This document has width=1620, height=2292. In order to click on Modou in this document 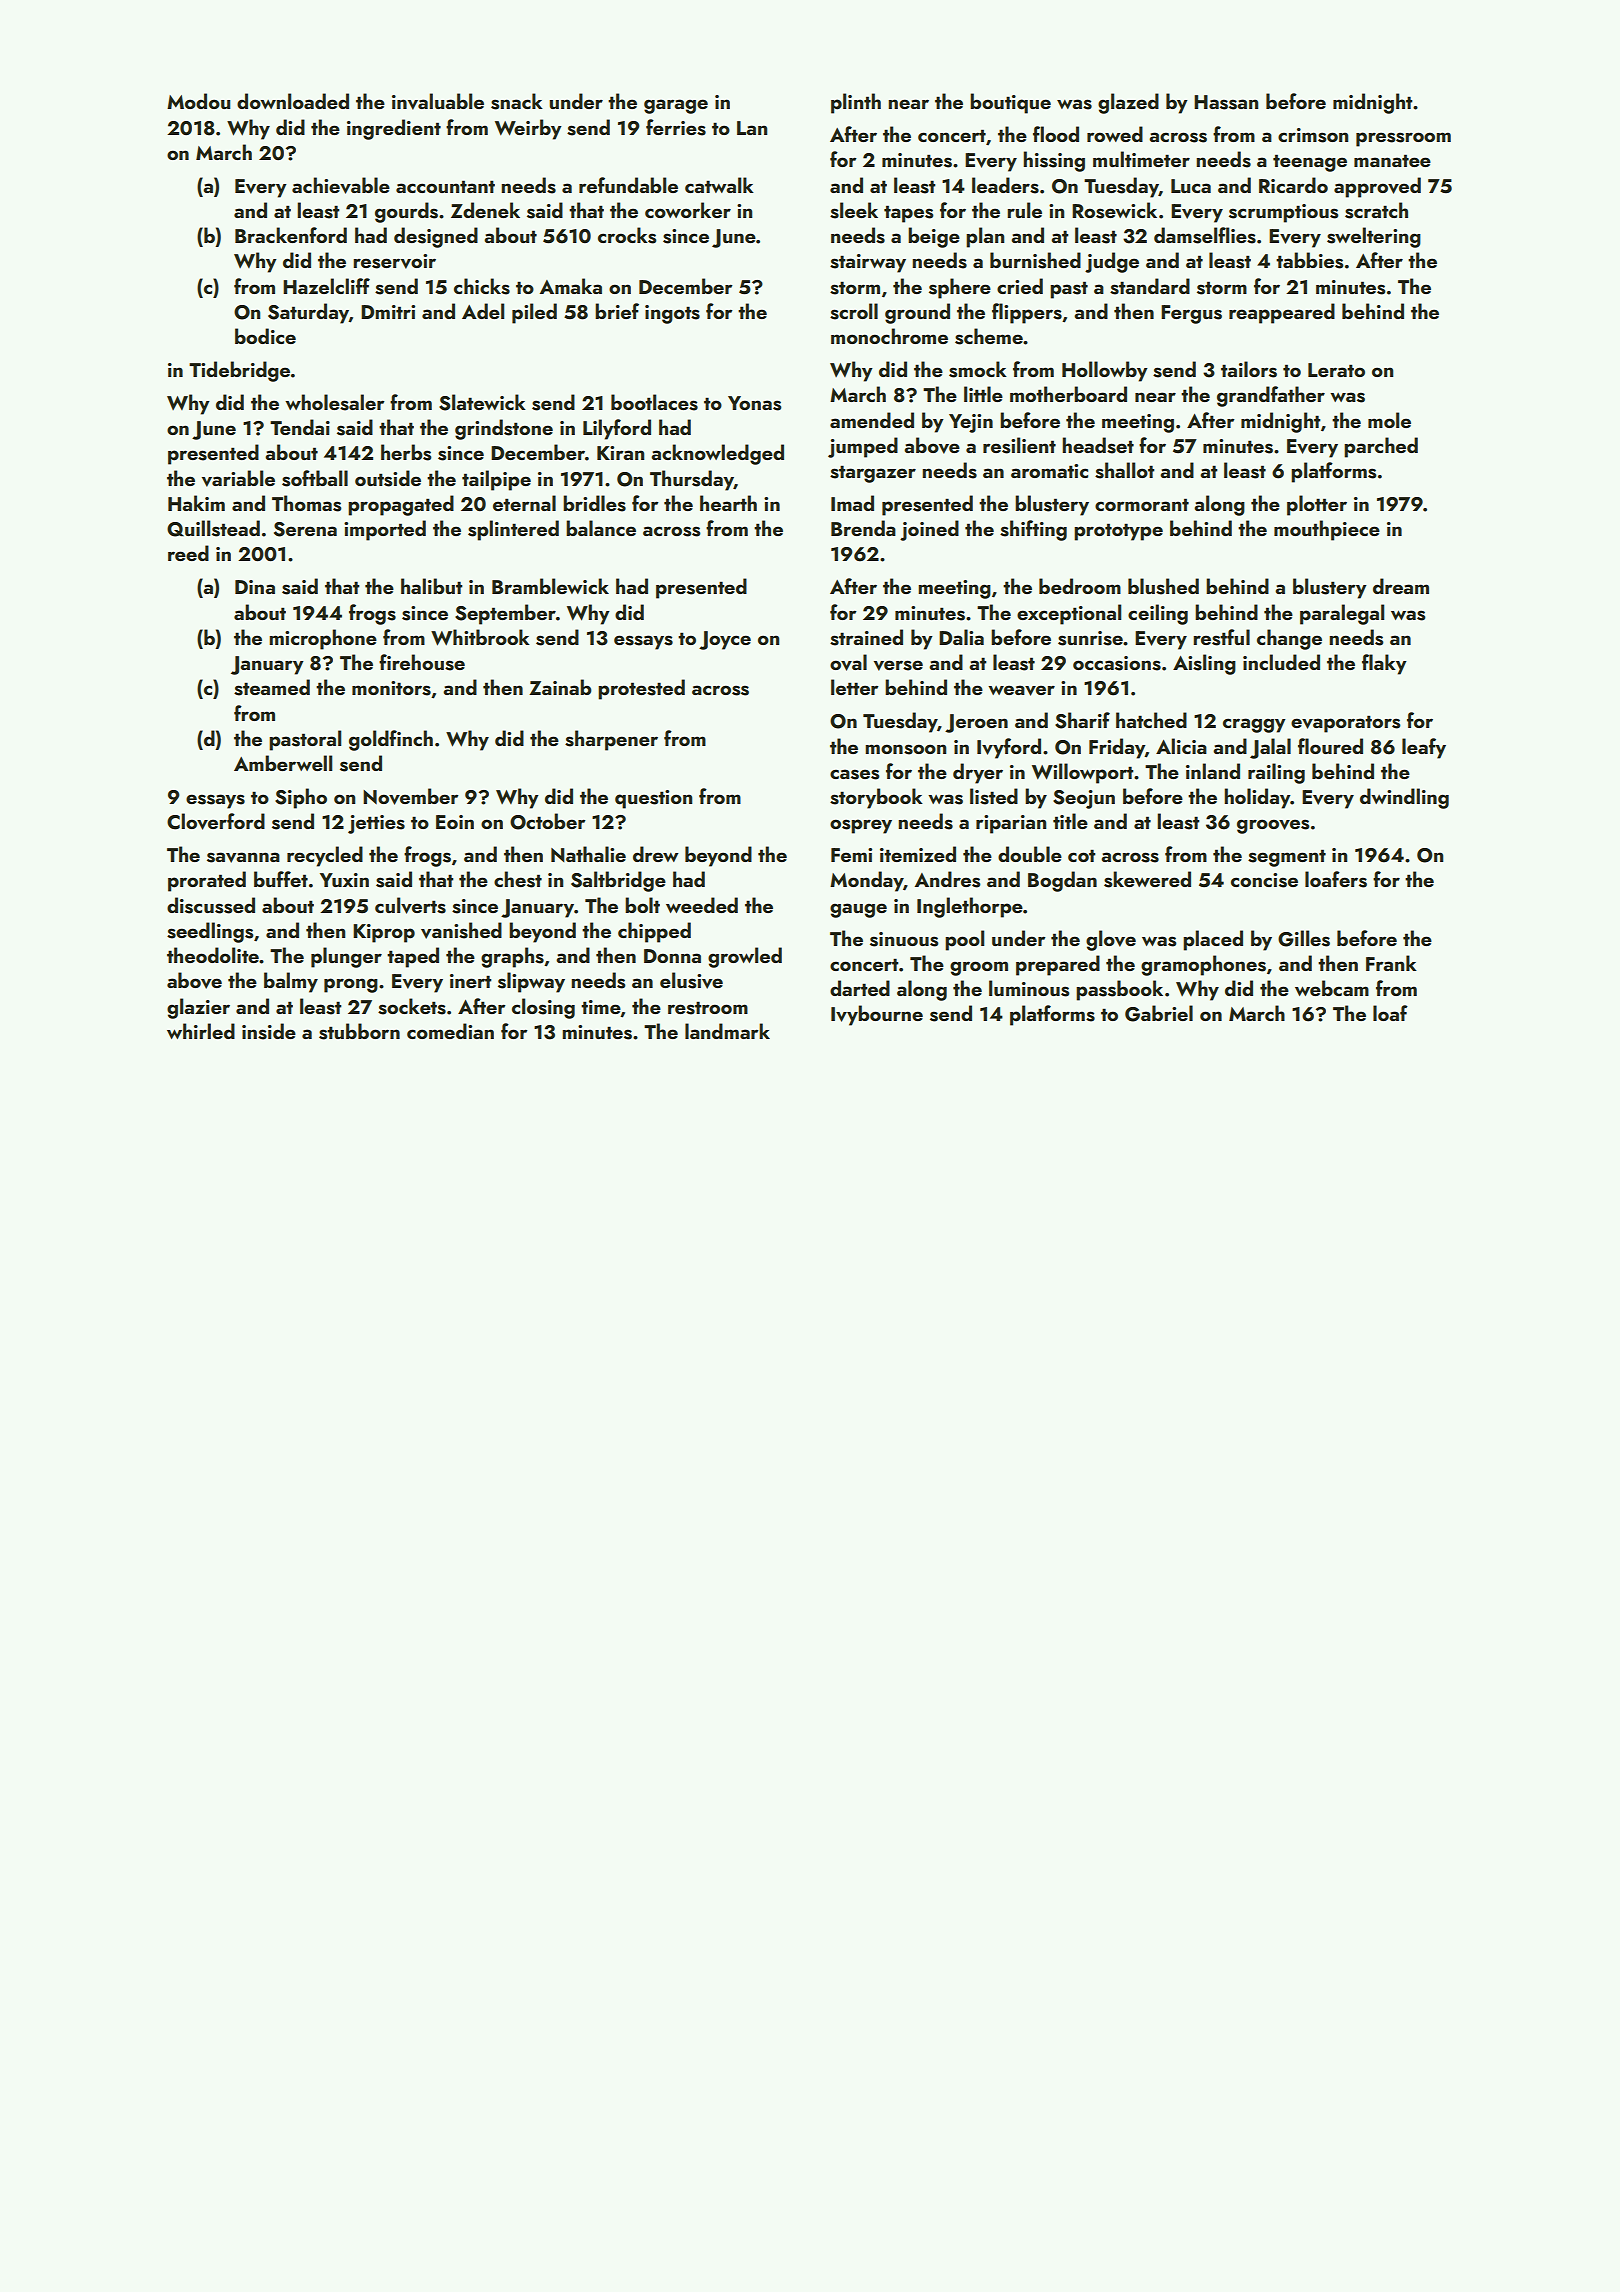, I will do `click(198, 101)`.
